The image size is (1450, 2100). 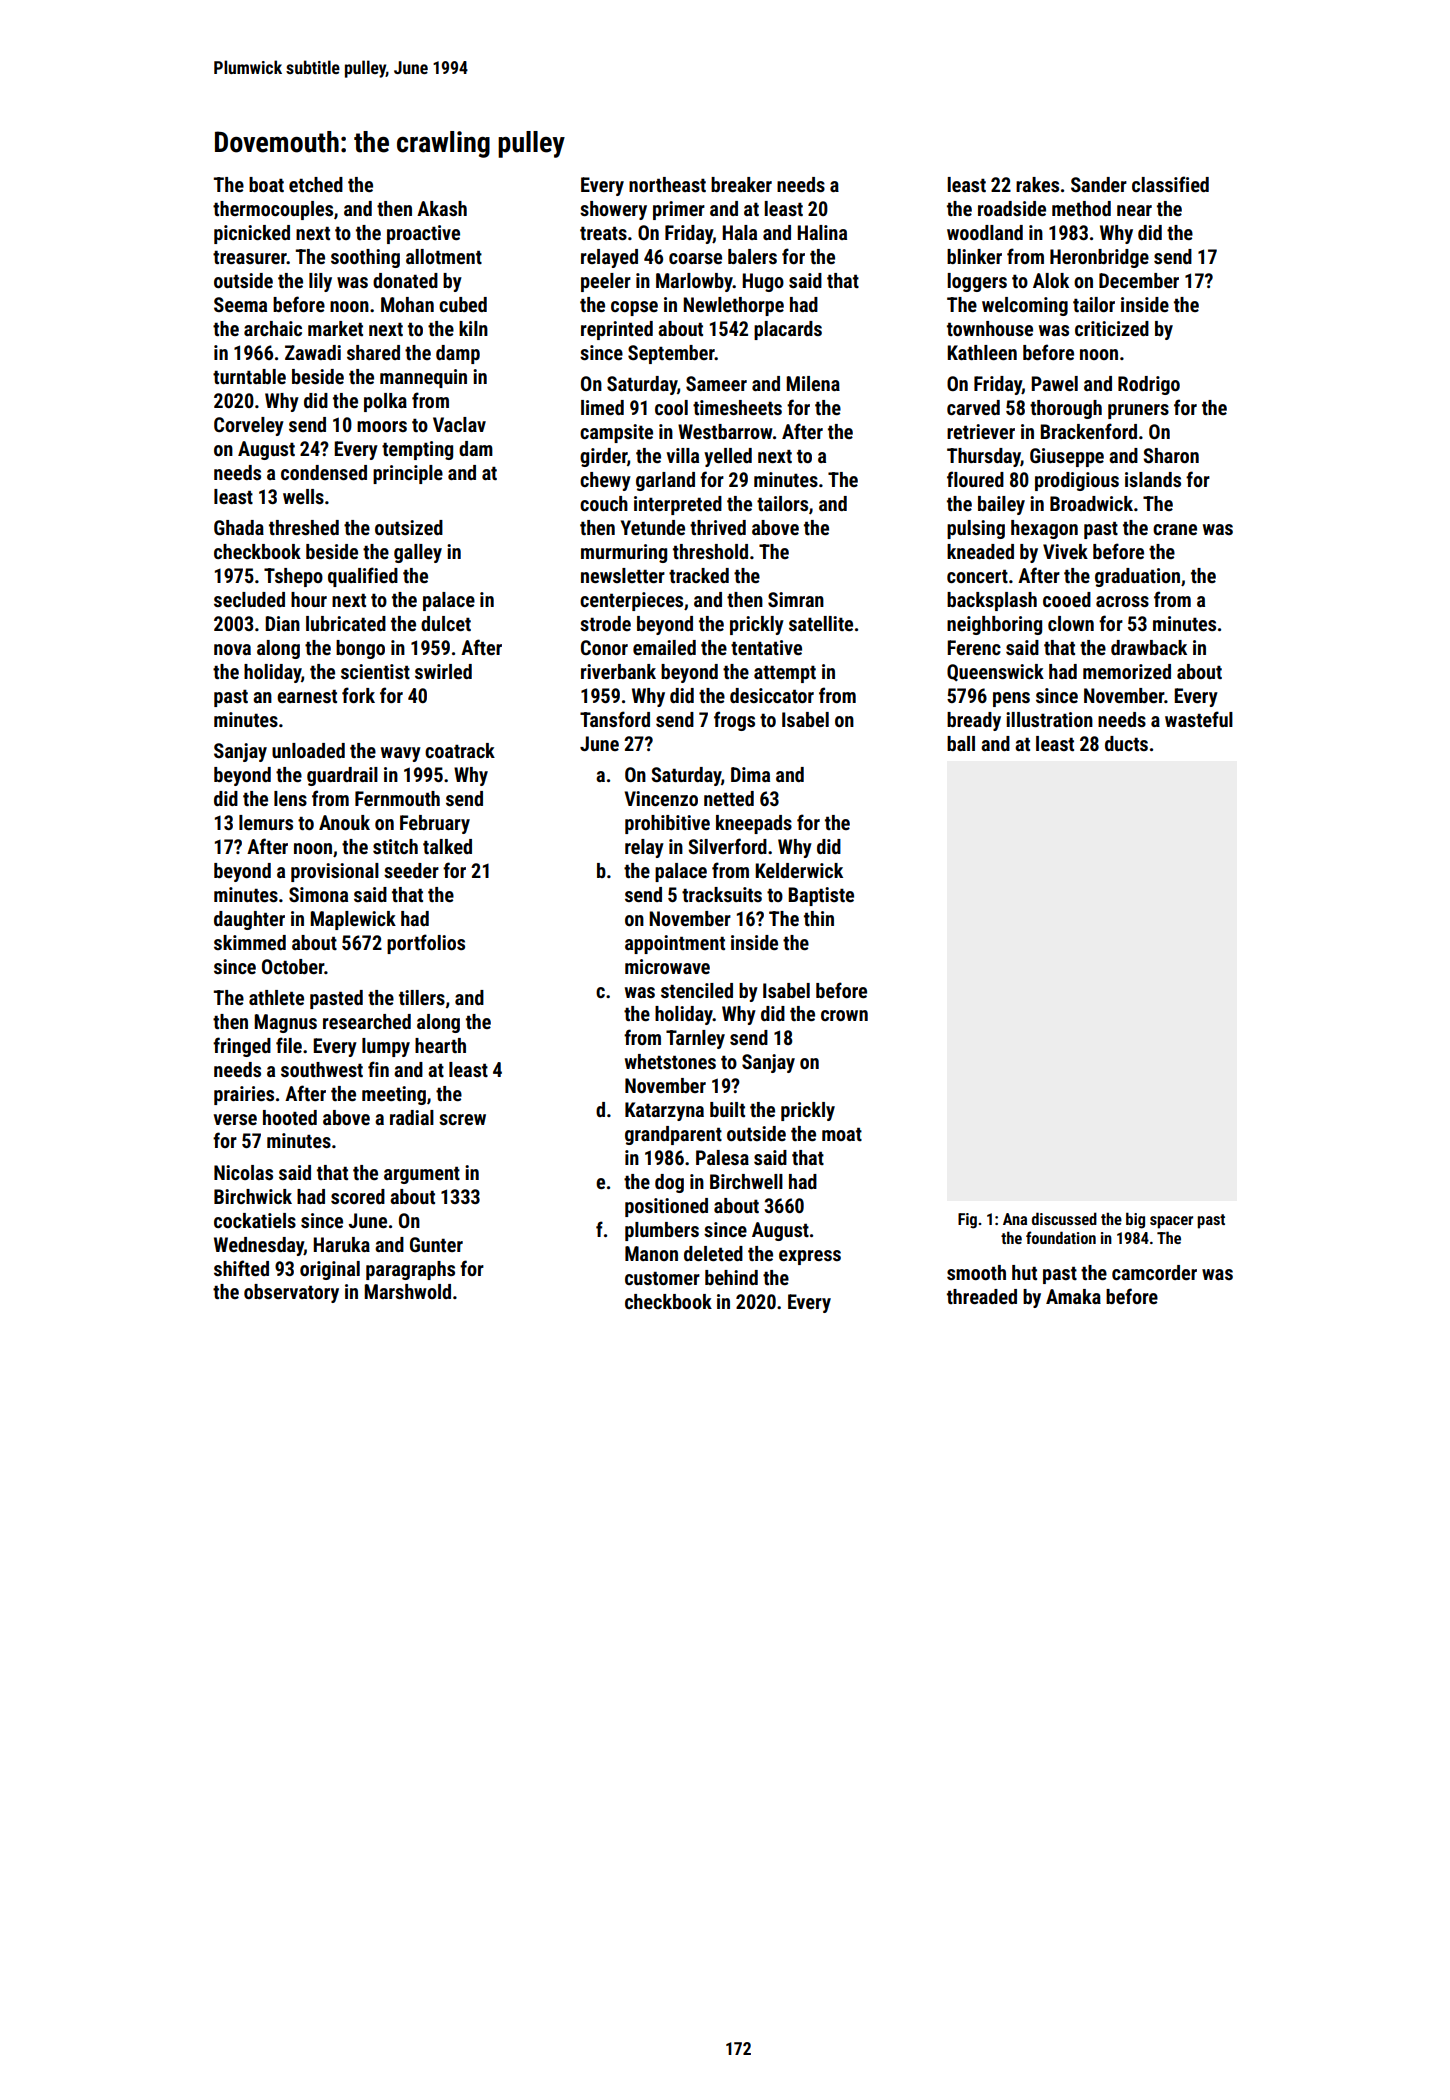 What do you see at coordinates (324, 472) in the screenshot?
I see `condensed` at bounding box center [324, 472].
